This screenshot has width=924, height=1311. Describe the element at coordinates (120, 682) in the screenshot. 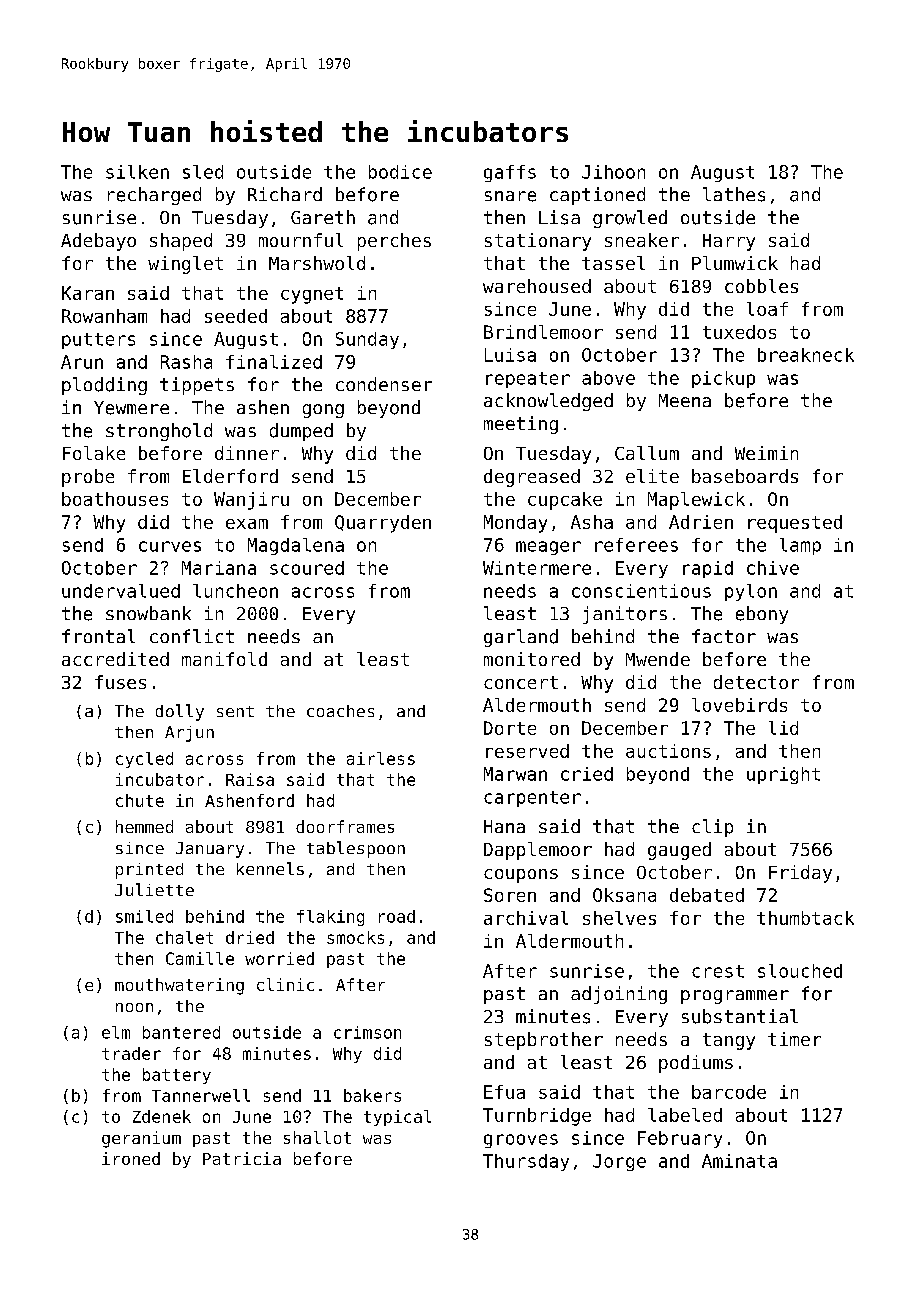

I see `fuses` at that location.
